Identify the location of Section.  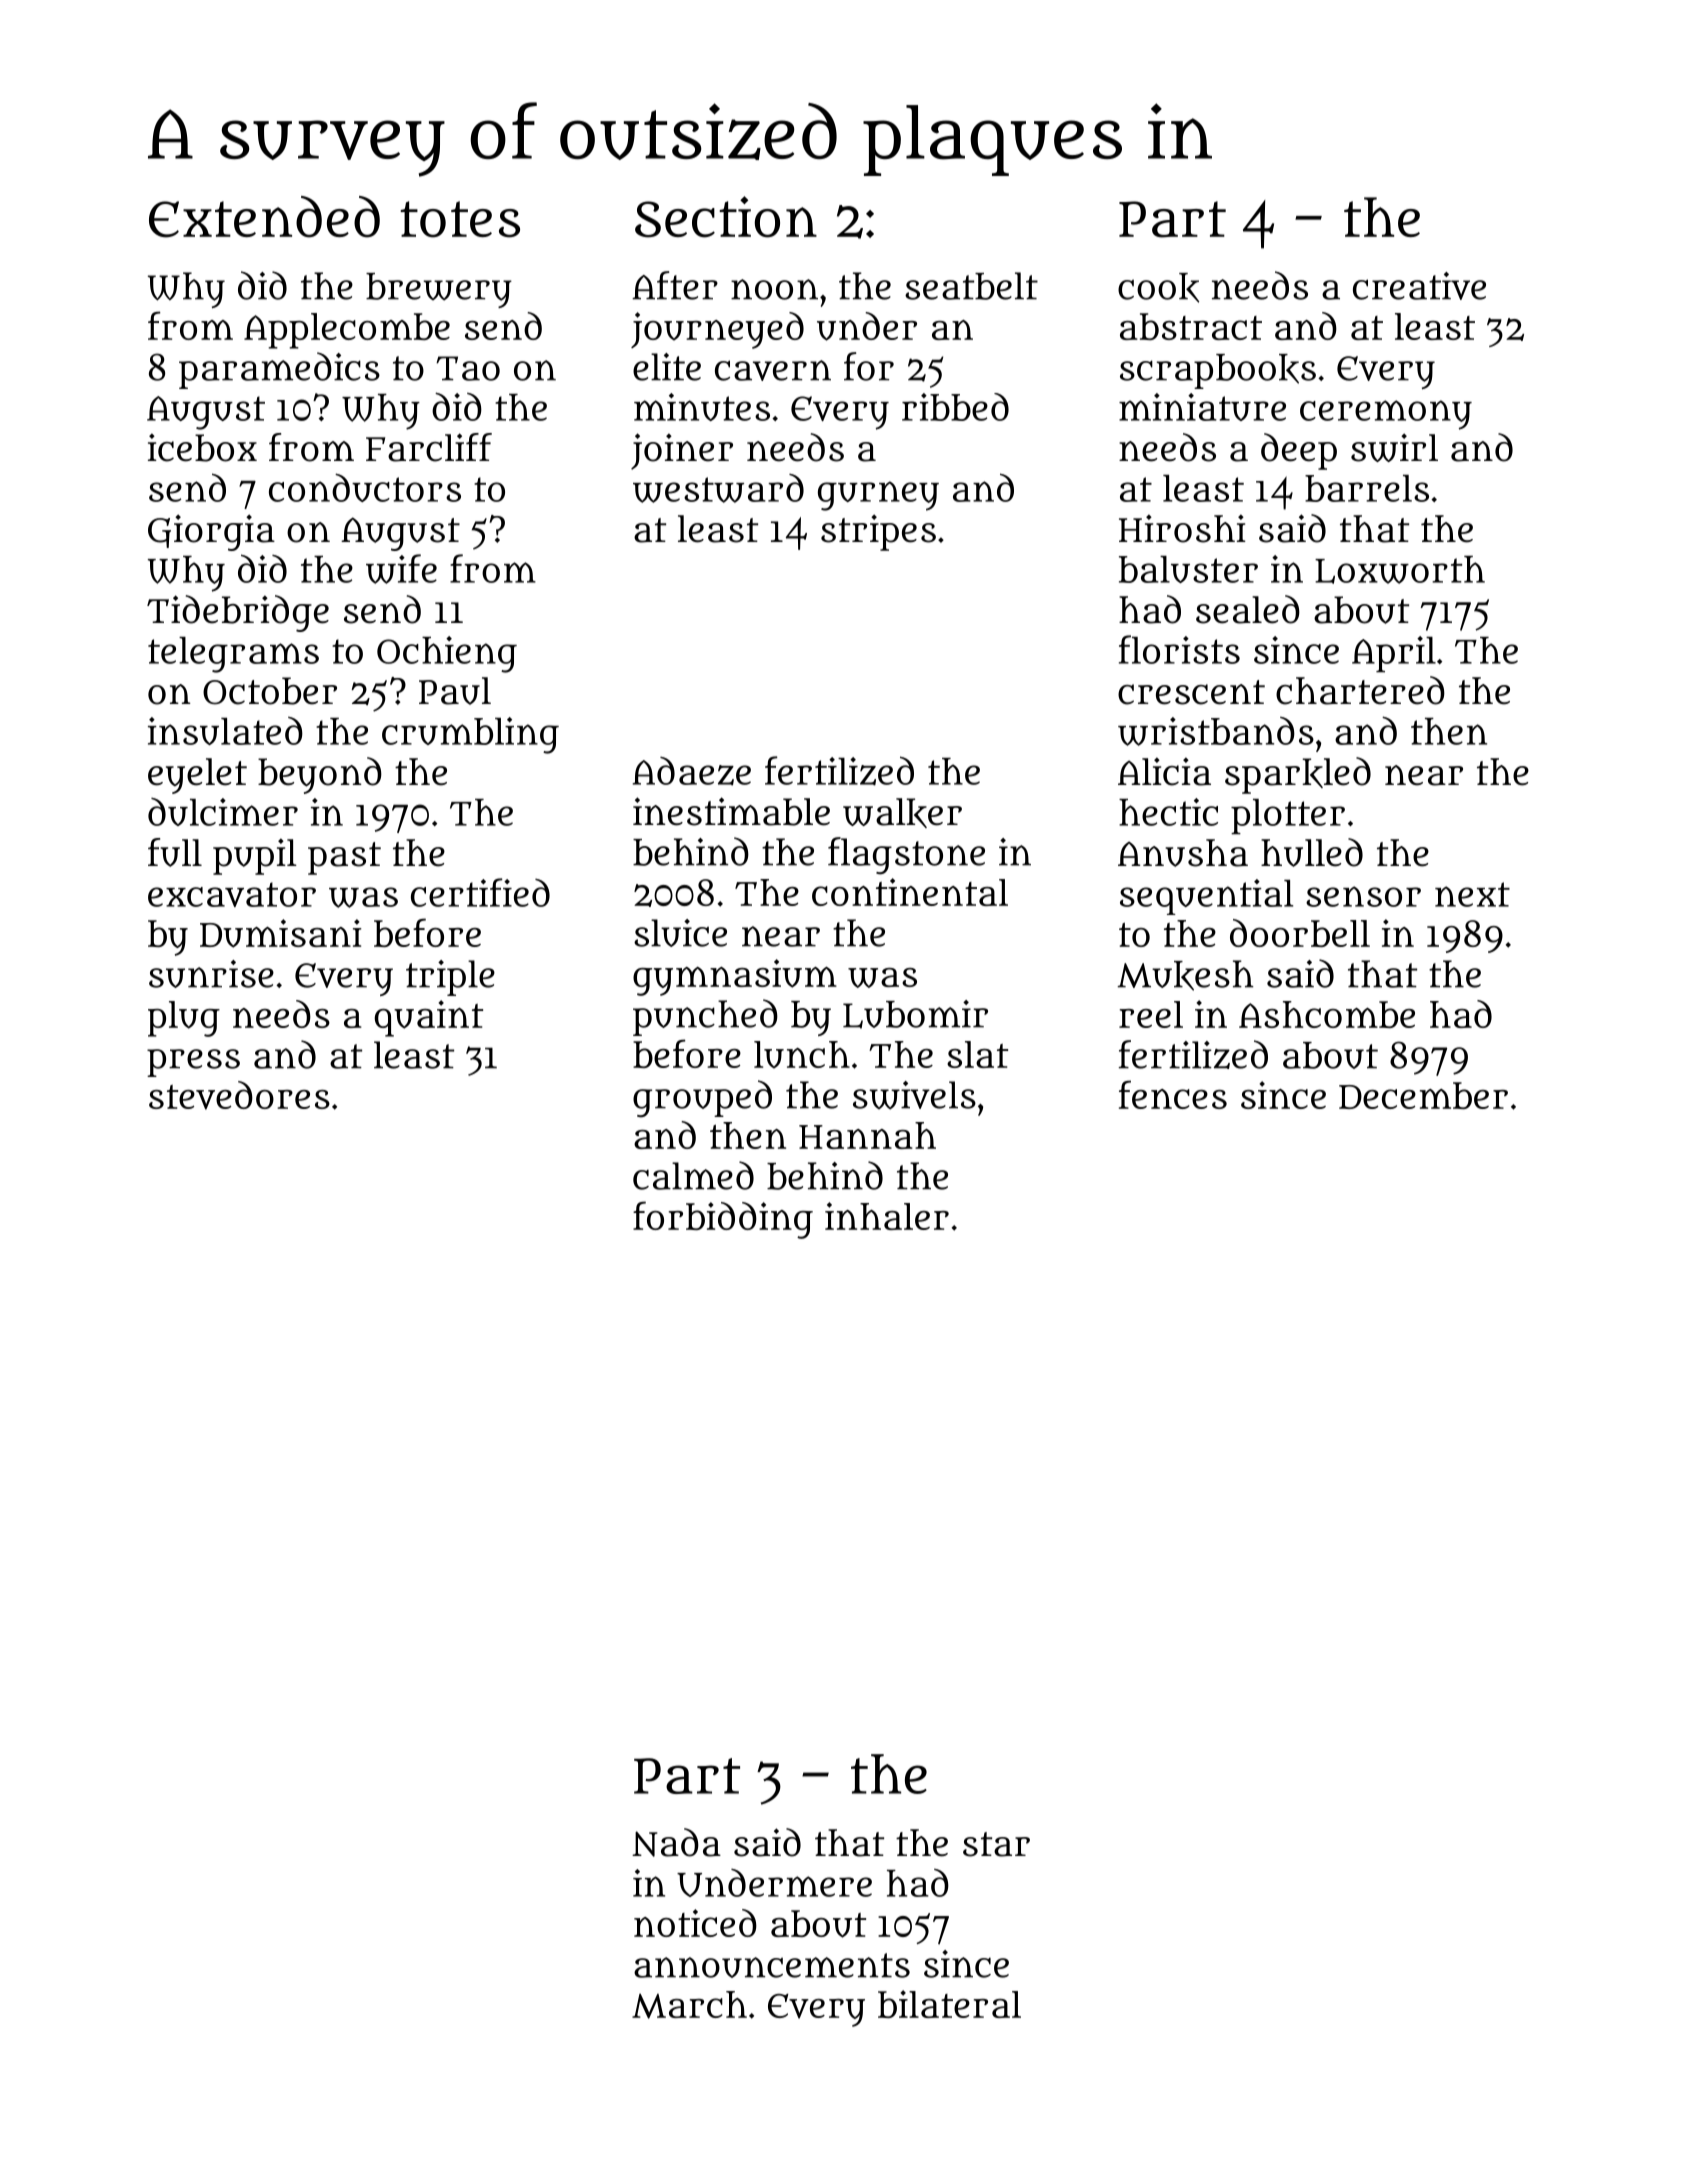
(726, 217).
